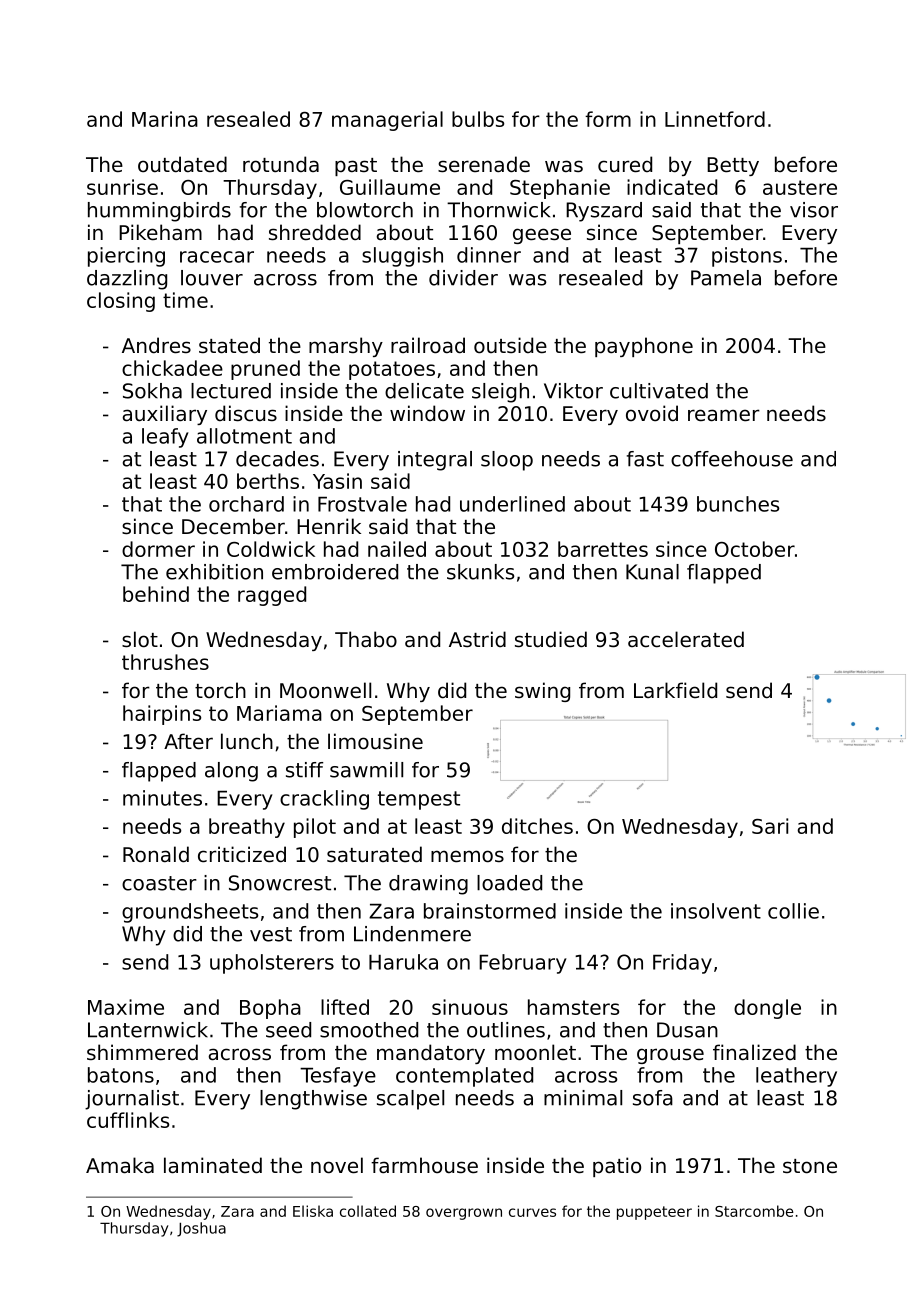 The height and width of the document is (1308, 924). I want to click on managerial, so click(387, 121).
